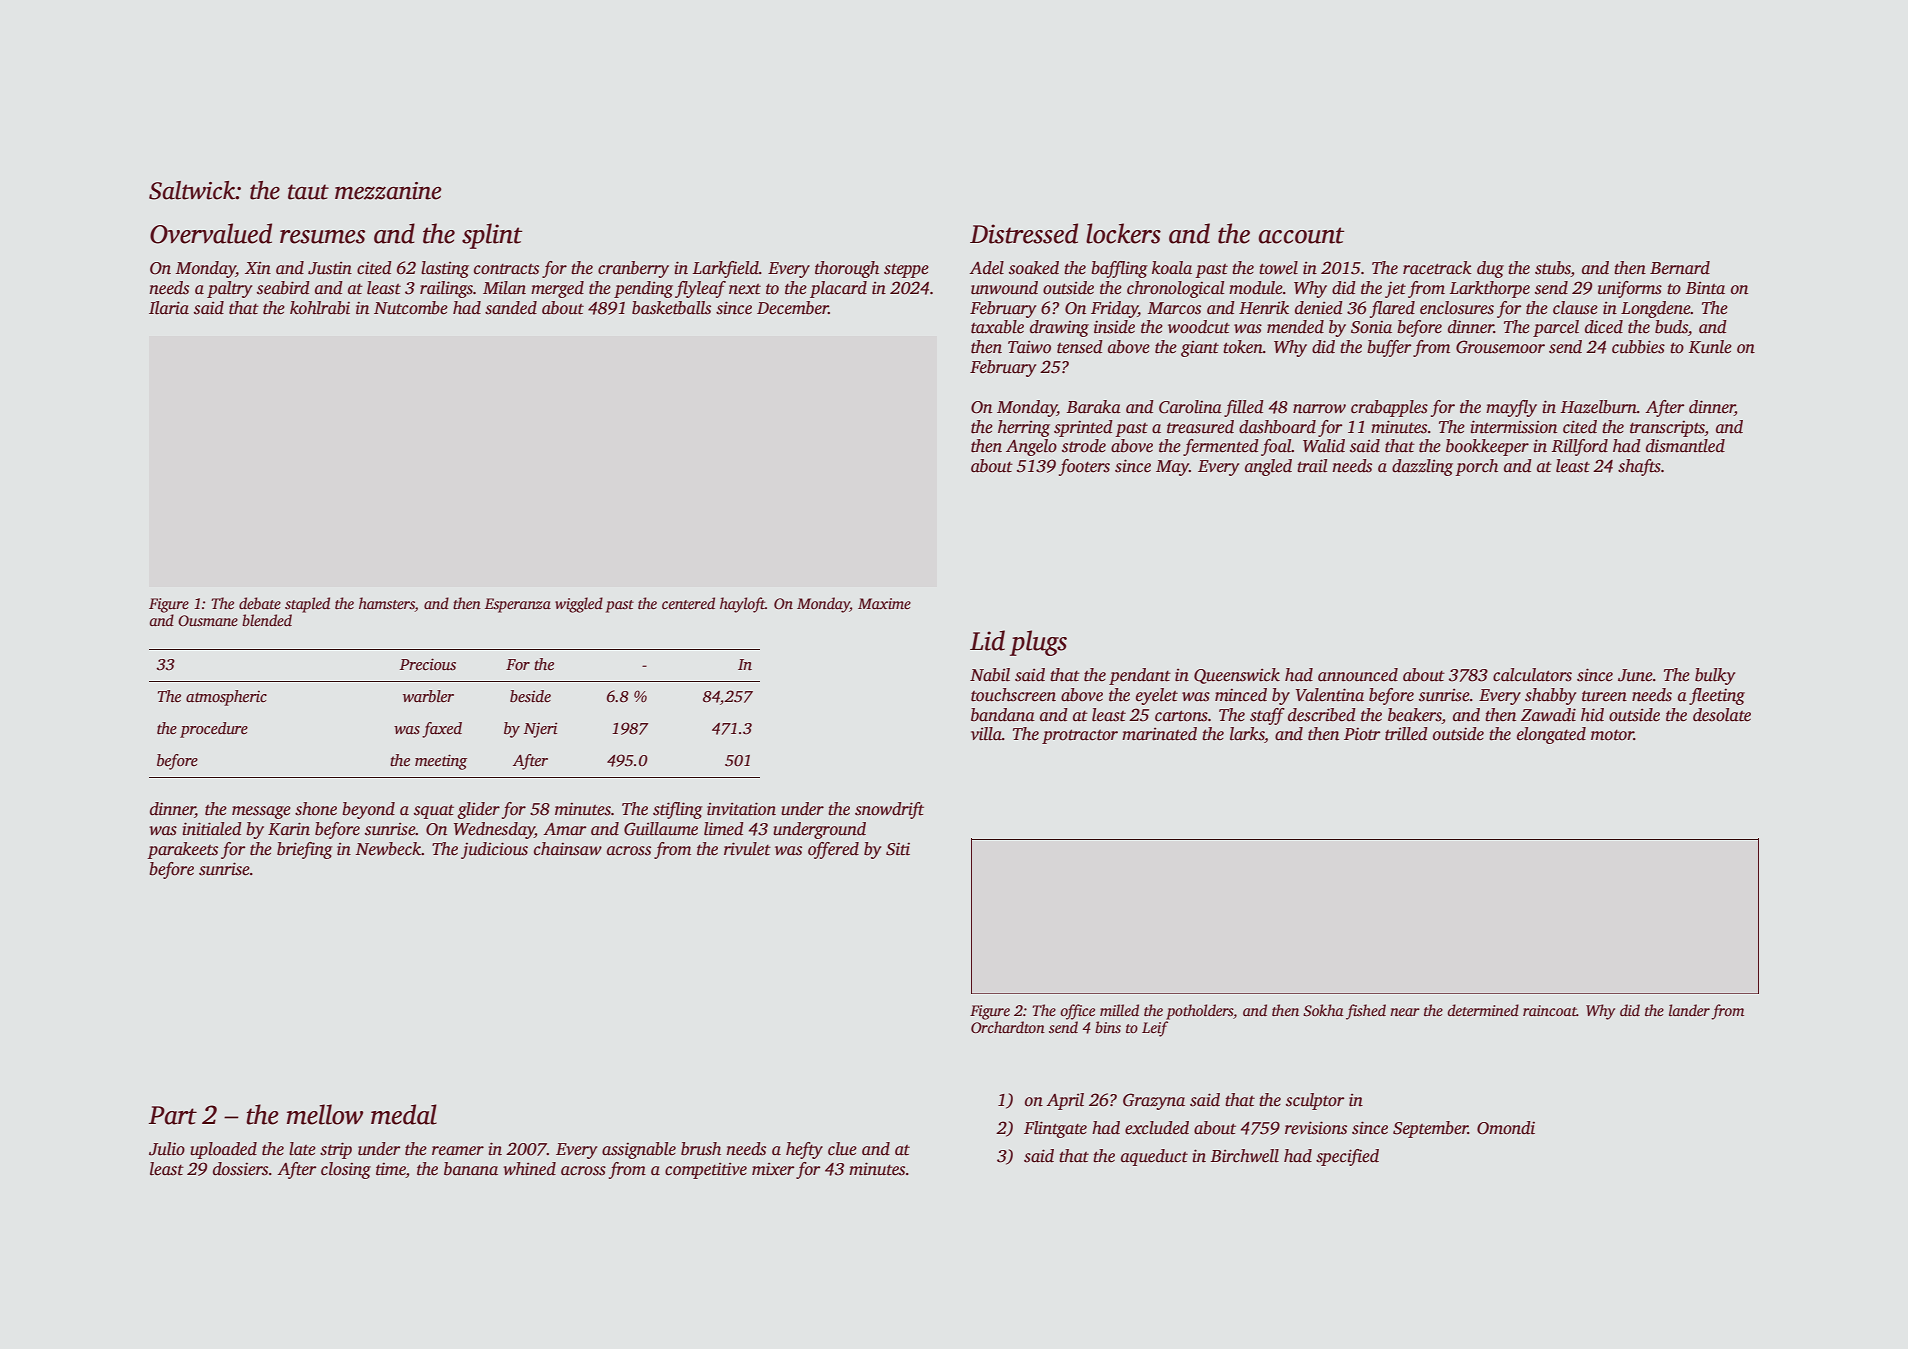 This screenshot has height=1349, width=1908. Describe the element at coordinates (726, 269) in the screenshot. I see `Larkfield` at that location.
